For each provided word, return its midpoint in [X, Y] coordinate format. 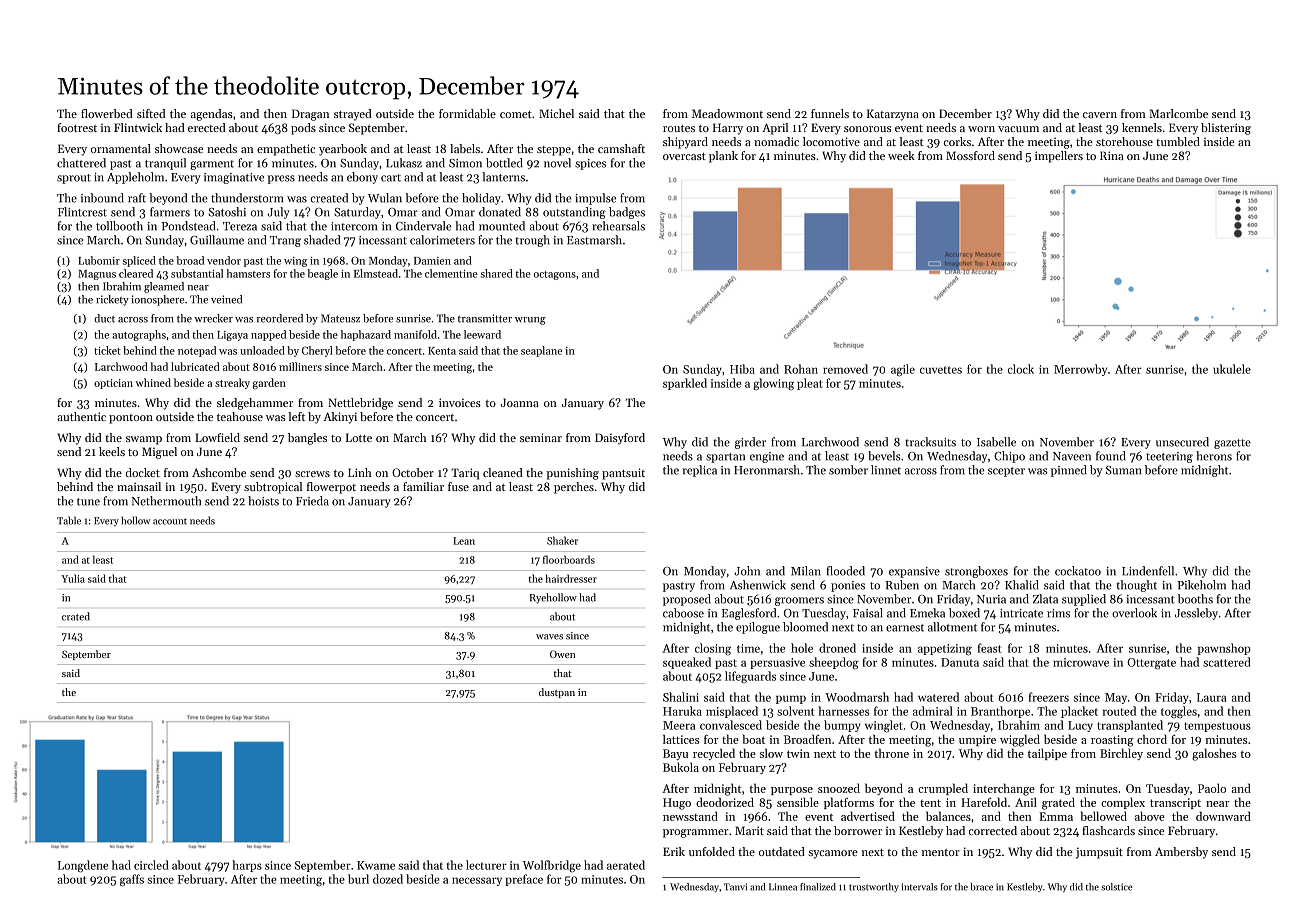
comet [516, 114]
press [281, 179]
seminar [541, 437]
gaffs [132, 880]
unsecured [1182, 442]
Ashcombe [219, 472]
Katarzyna [893, 115]
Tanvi [735, 887]
